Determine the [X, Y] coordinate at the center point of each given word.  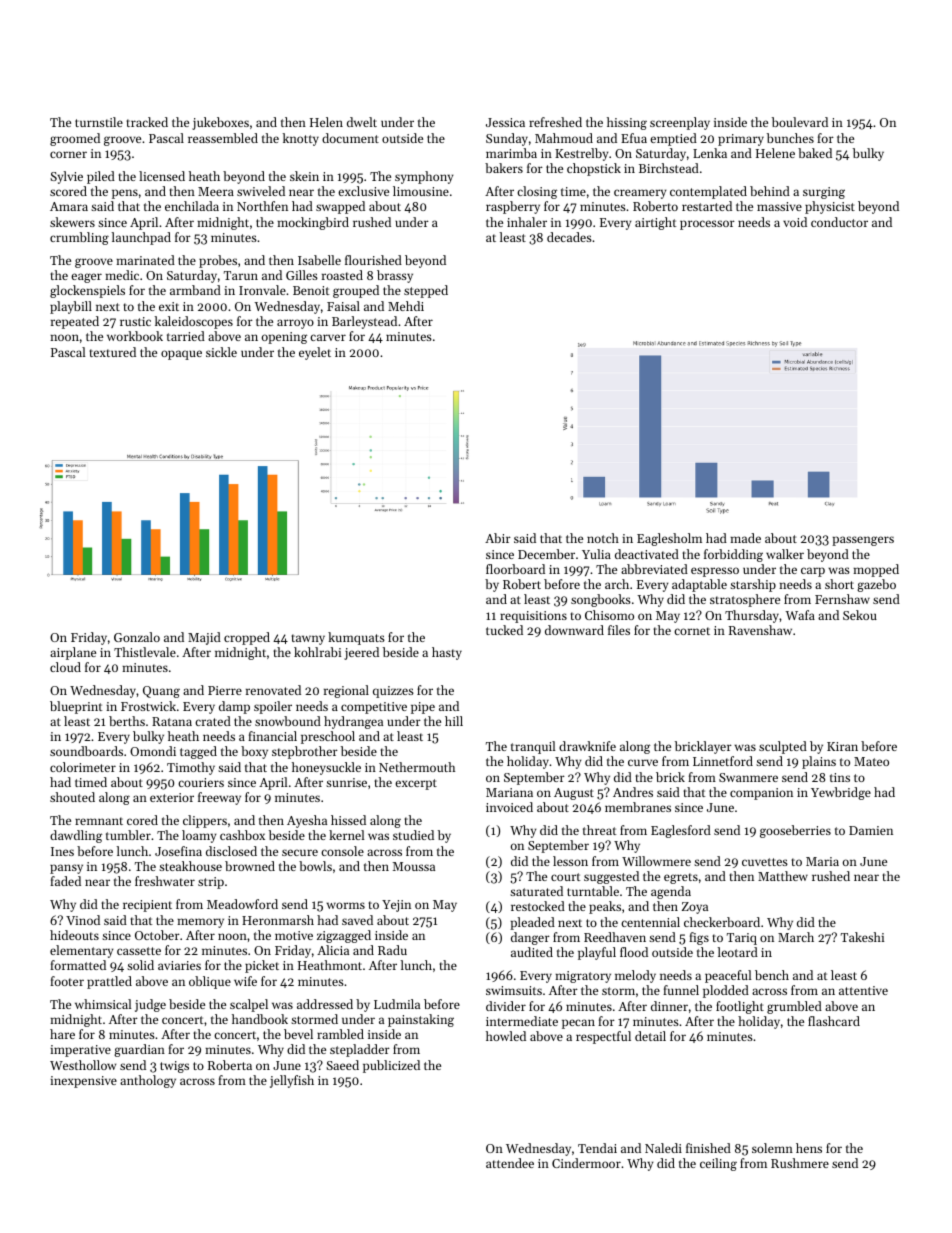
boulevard [800, 122]
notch [603, 538]
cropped [247, 638]
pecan [578, 1024]
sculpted [783, 747]
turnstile [99, 122]
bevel [298, 1034]
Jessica [505, 122]
